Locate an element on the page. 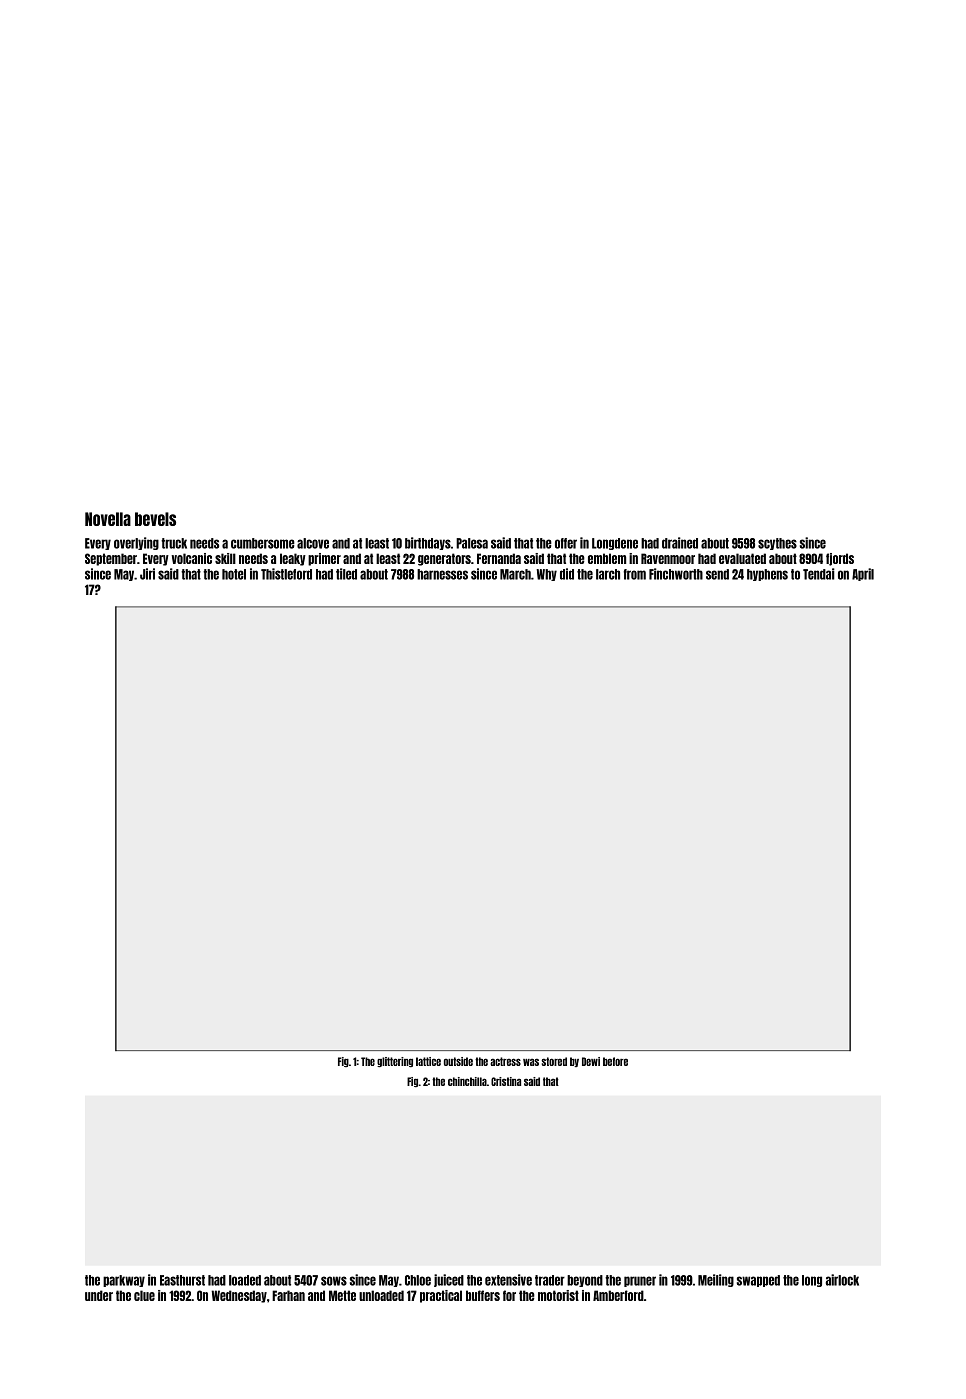  actress is located at coordinates (505, 1061).
